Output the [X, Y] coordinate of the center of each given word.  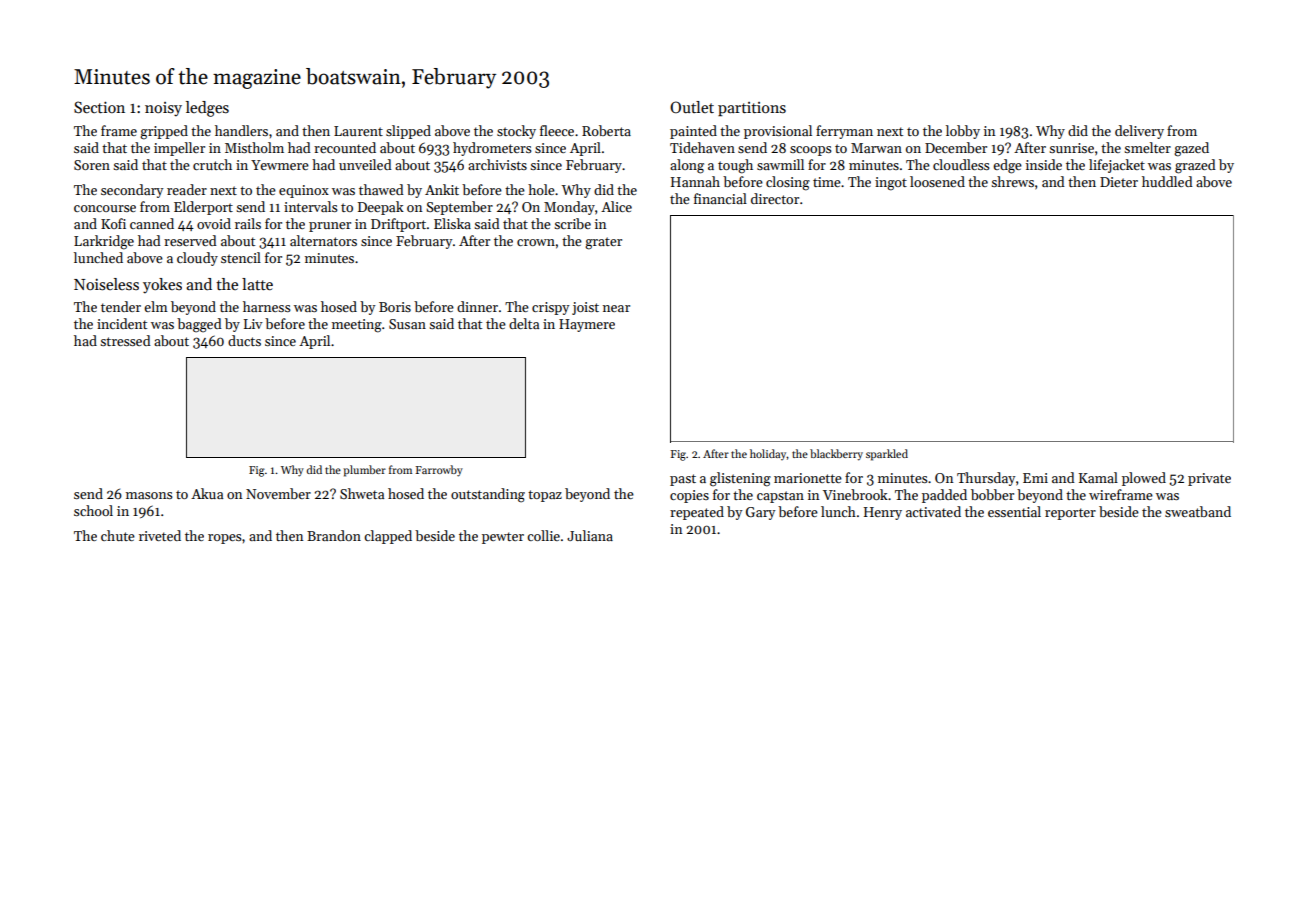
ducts [244, 340]
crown [536, 242]
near [616, 308]
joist [585, 308]
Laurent [358, 131]
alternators [323, 240]
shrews [1012, 181]
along [687, 166]
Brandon [334, 535]
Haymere [587, 325]
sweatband [1198, 511]
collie [543, 535]
